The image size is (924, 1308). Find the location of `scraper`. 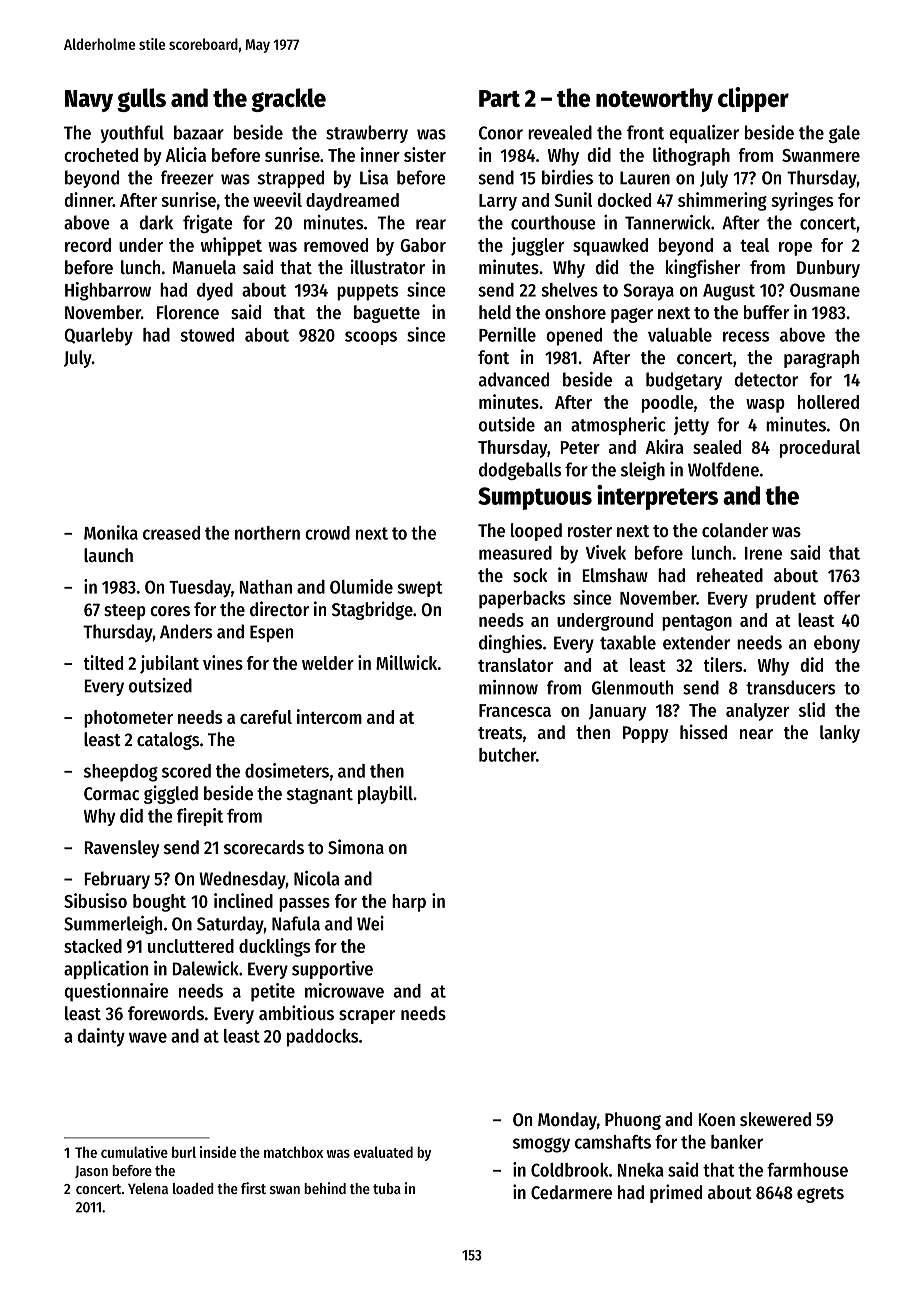

scraper is located at coordinates (367, 1017).
